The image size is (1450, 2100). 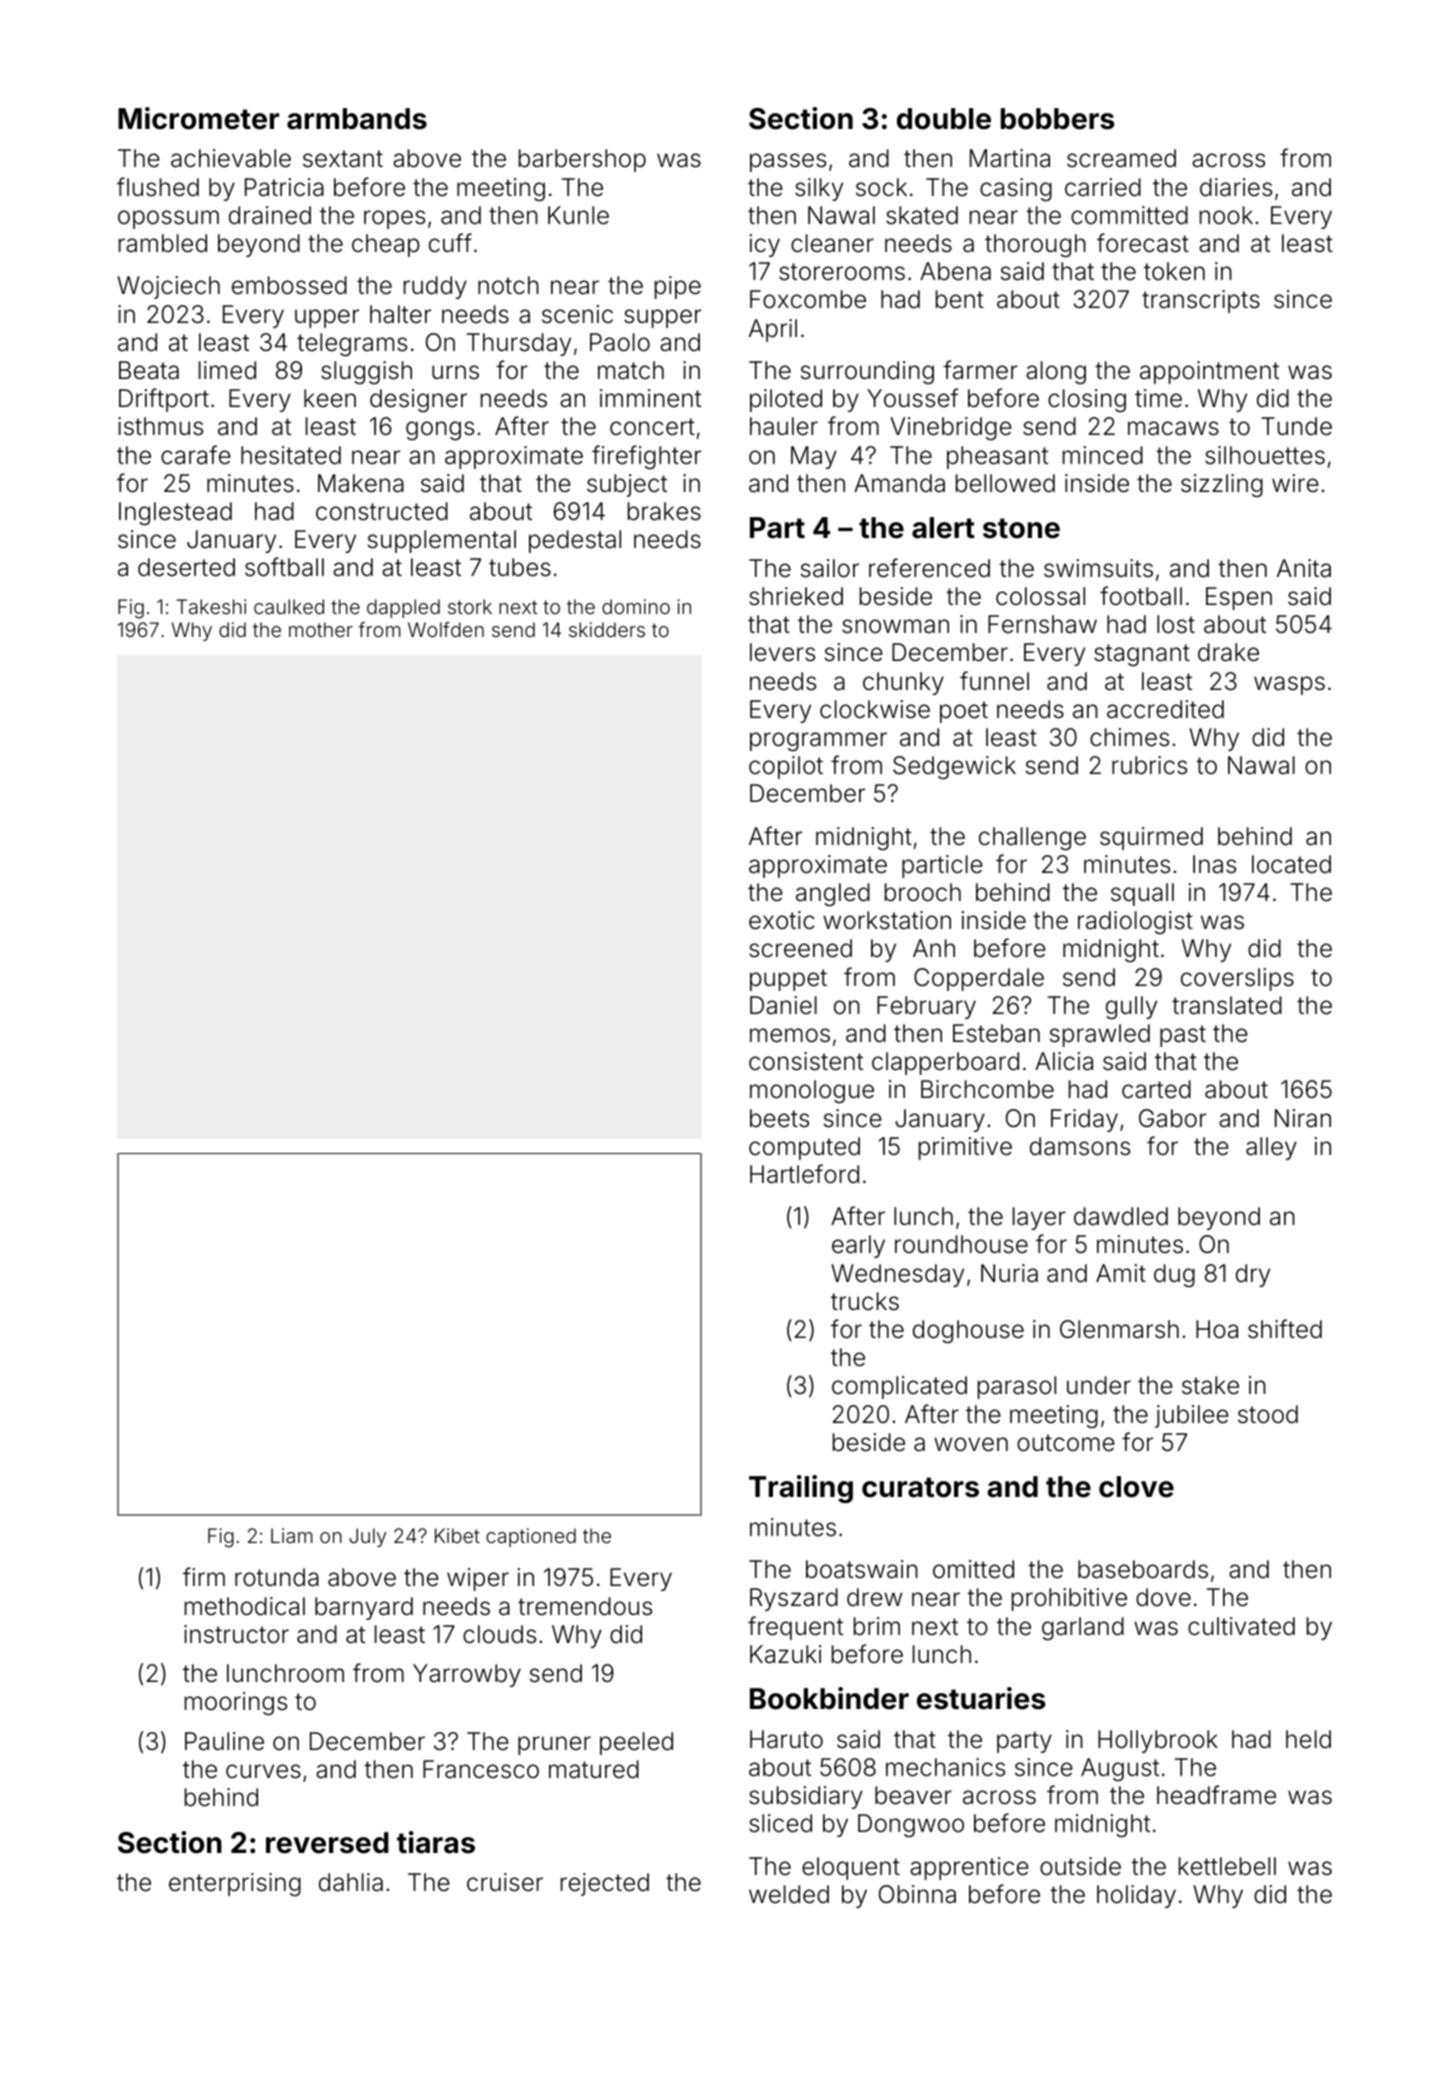 I want to click on kettlebell, so click(x=1227, y=1866).
